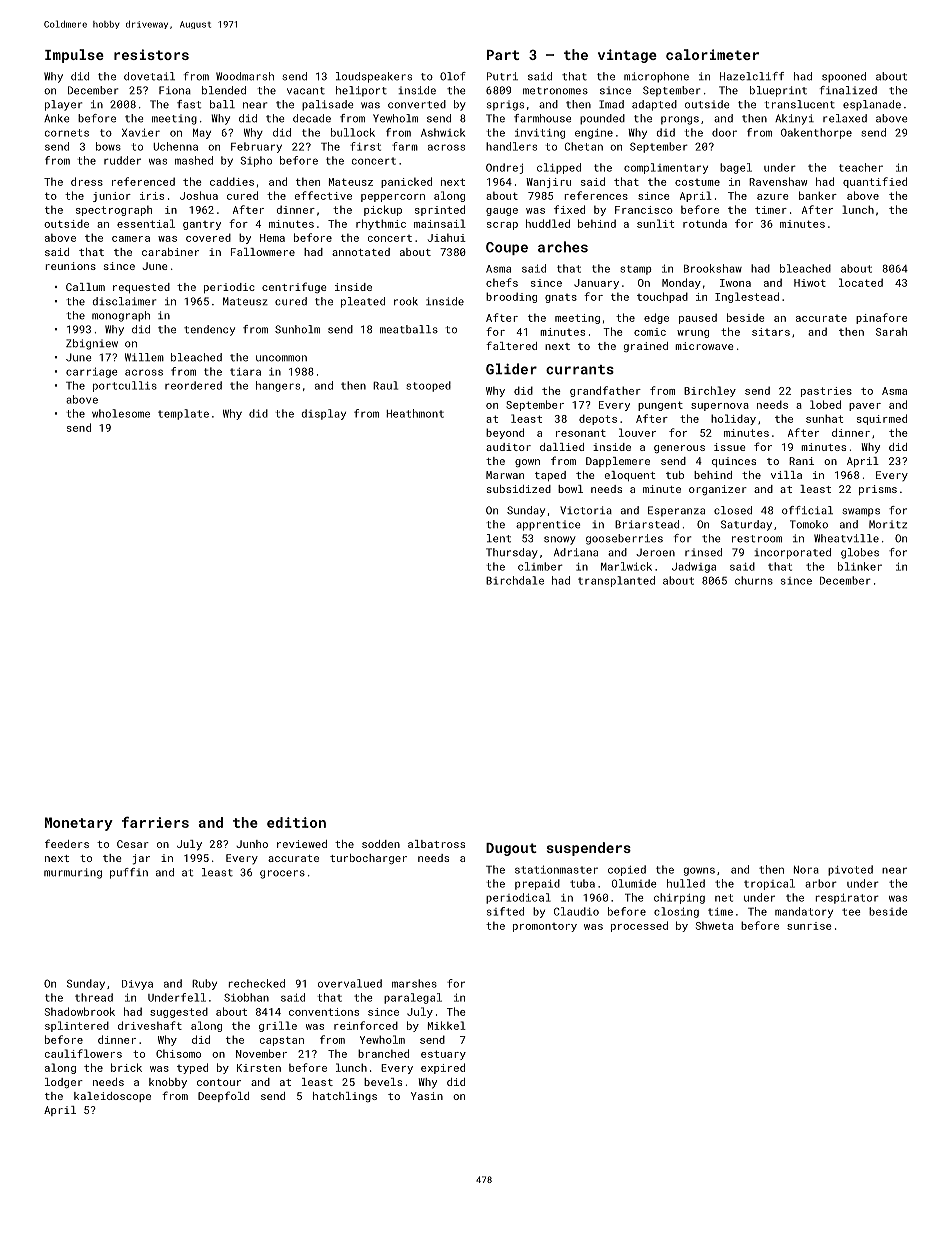 This screenshot has width=952, height=1233. Describe the element at coordinates (861, 167) in the screenshot. I see `teacher` at that location.
